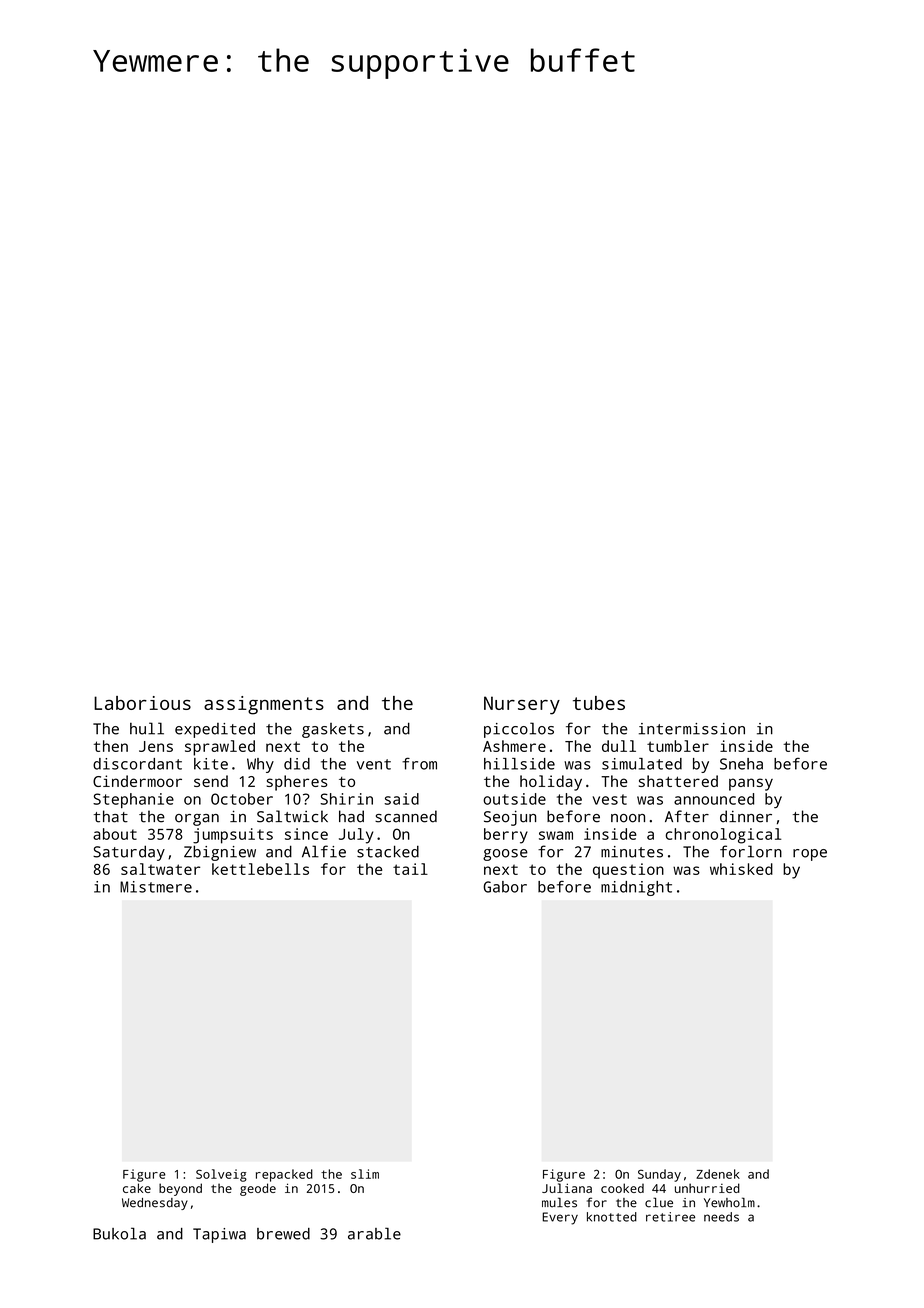  What do you see at coordinates (365, 1174) in the screenshot?
I see `slim` at bounding box center [365, 1174].
